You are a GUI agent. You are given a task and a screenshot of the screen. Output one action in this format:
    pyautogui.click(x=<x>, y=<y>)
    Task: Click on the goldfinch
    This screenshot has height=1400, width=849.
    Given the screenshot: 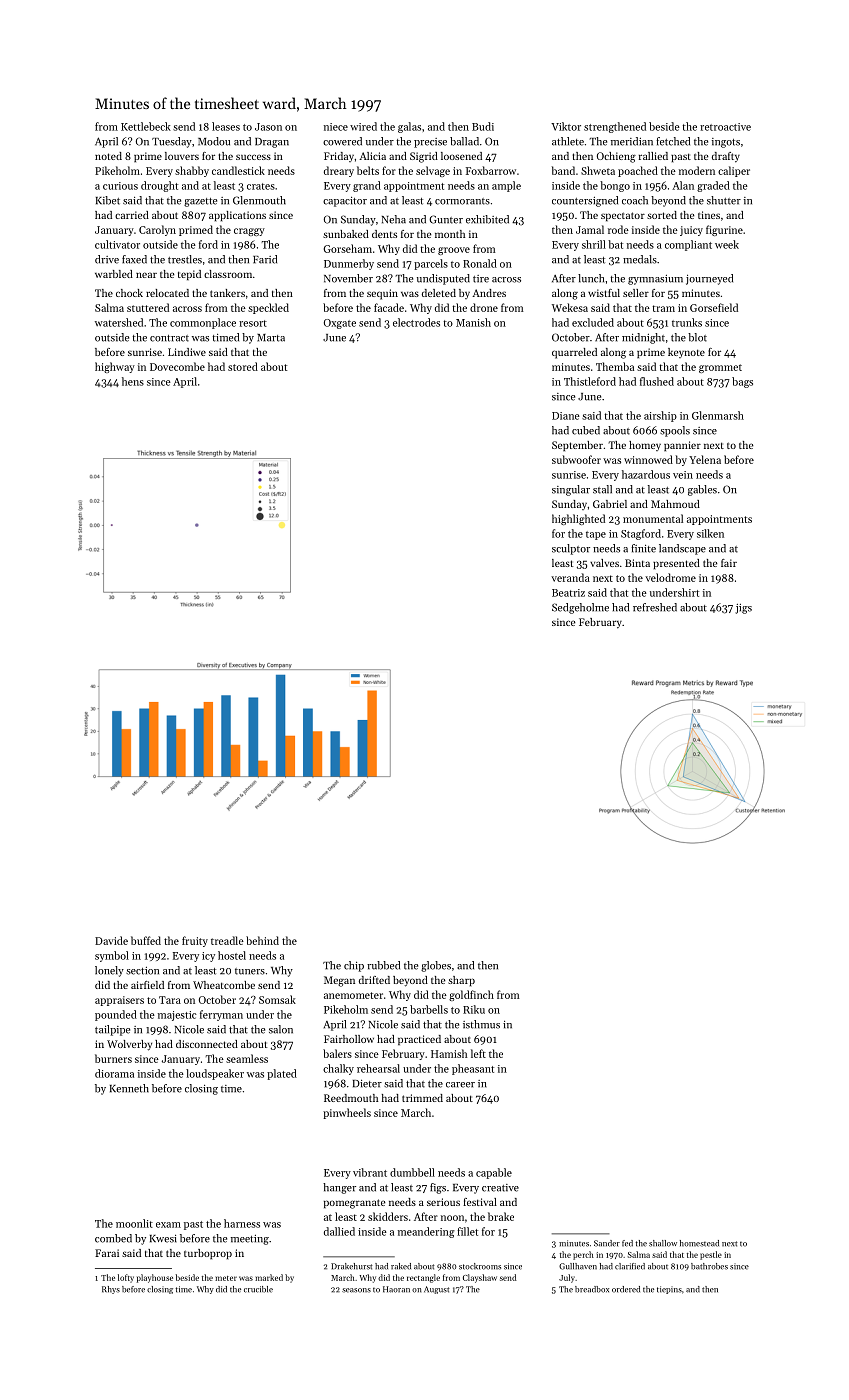 What is the action you would take?
    pyautogui.click(x=471, y=995)
